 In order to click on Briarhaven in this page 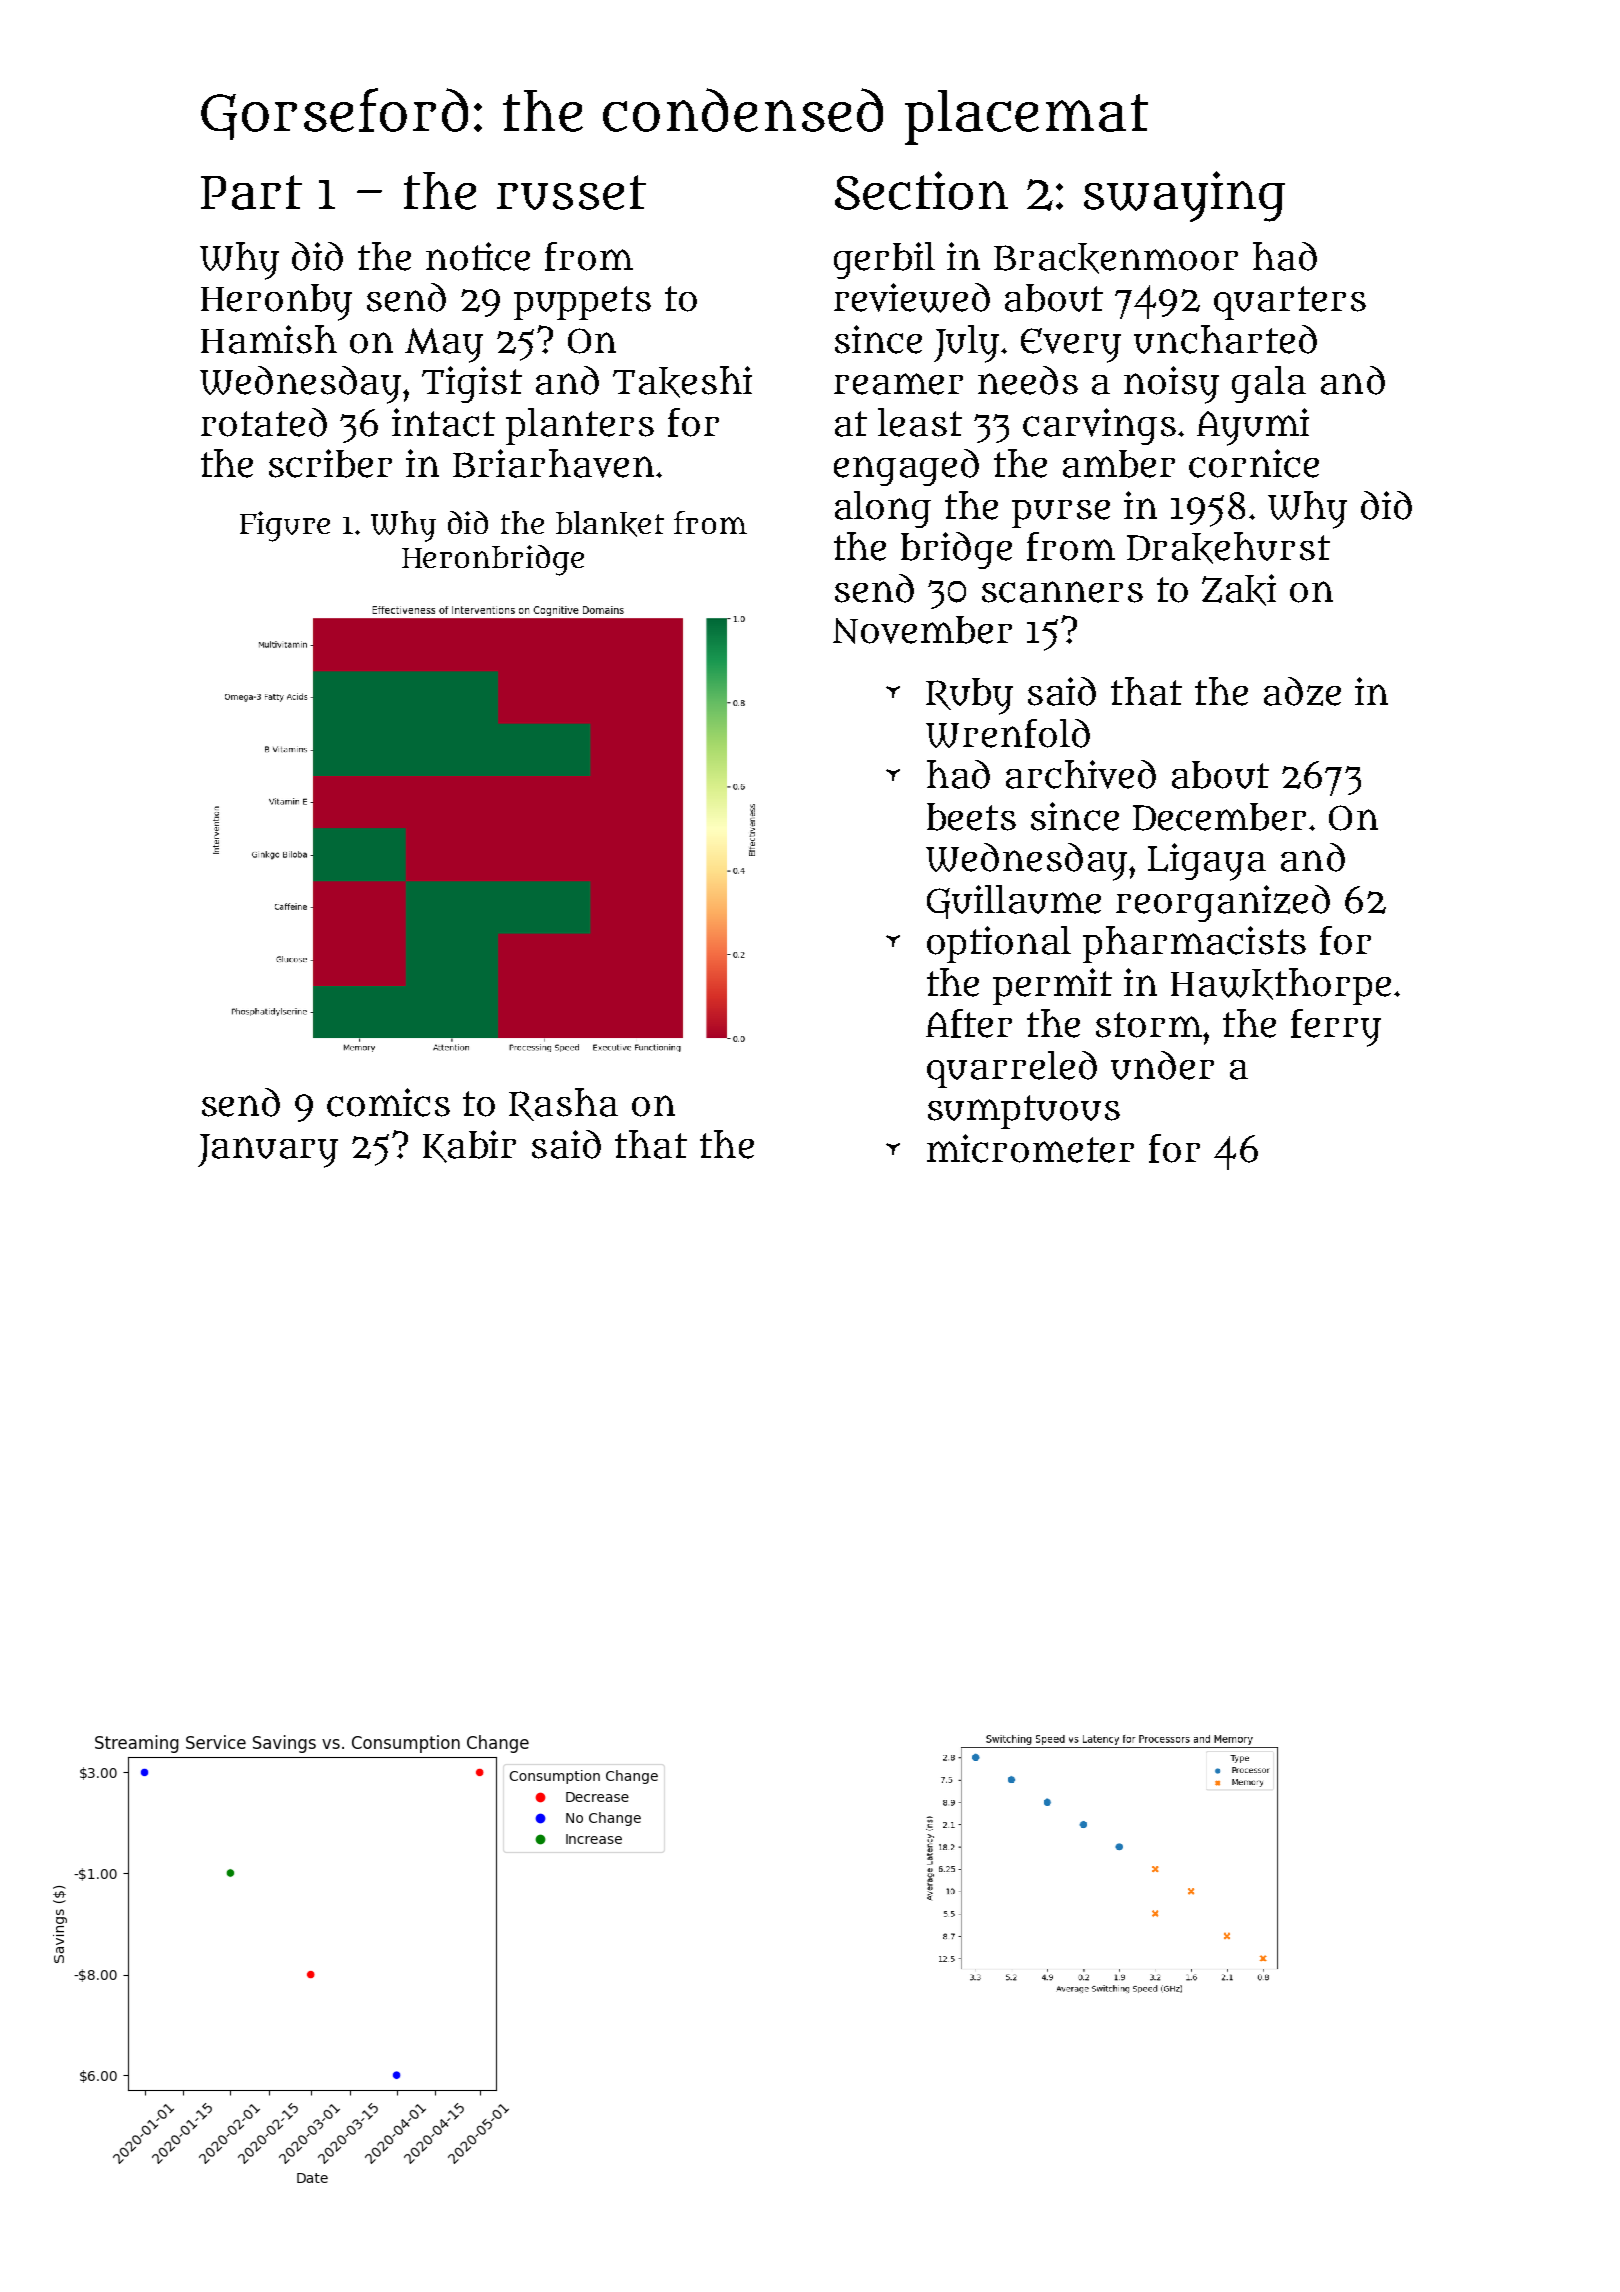, I will do `click(553, 463)`.
